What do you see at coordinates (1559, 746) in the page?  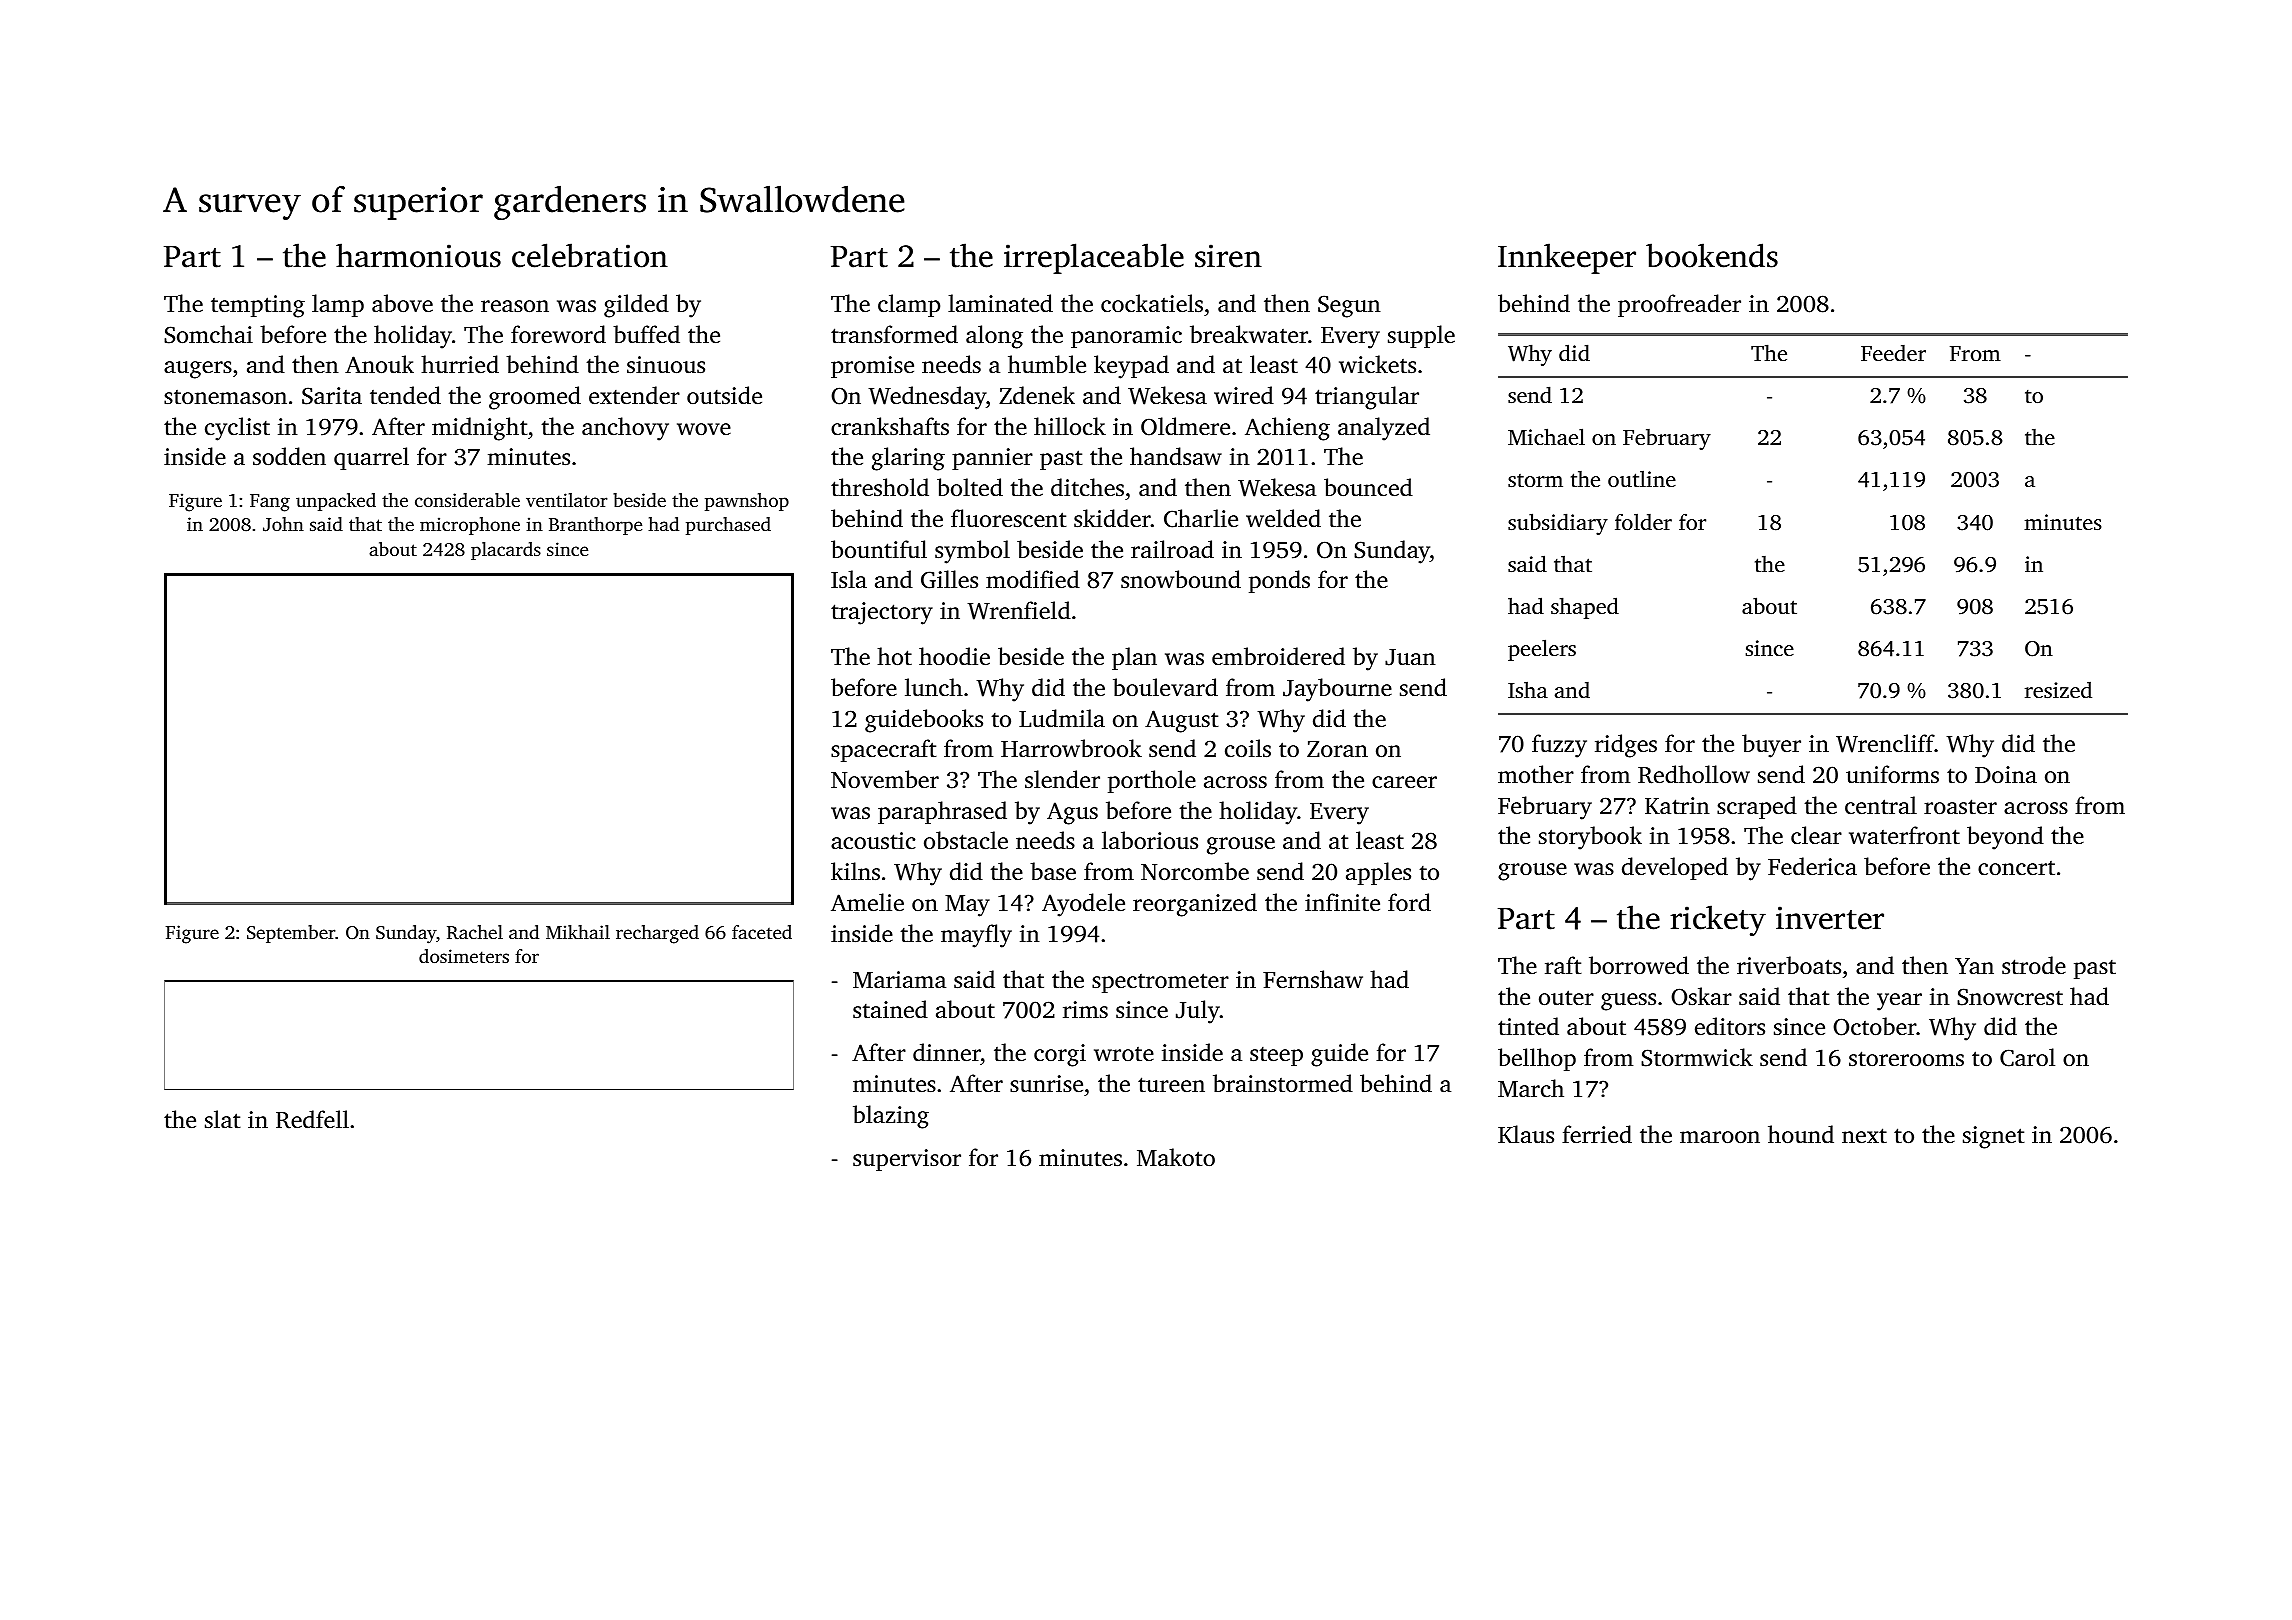 I see `fuzzy` at bounding box center [1559, 746].
